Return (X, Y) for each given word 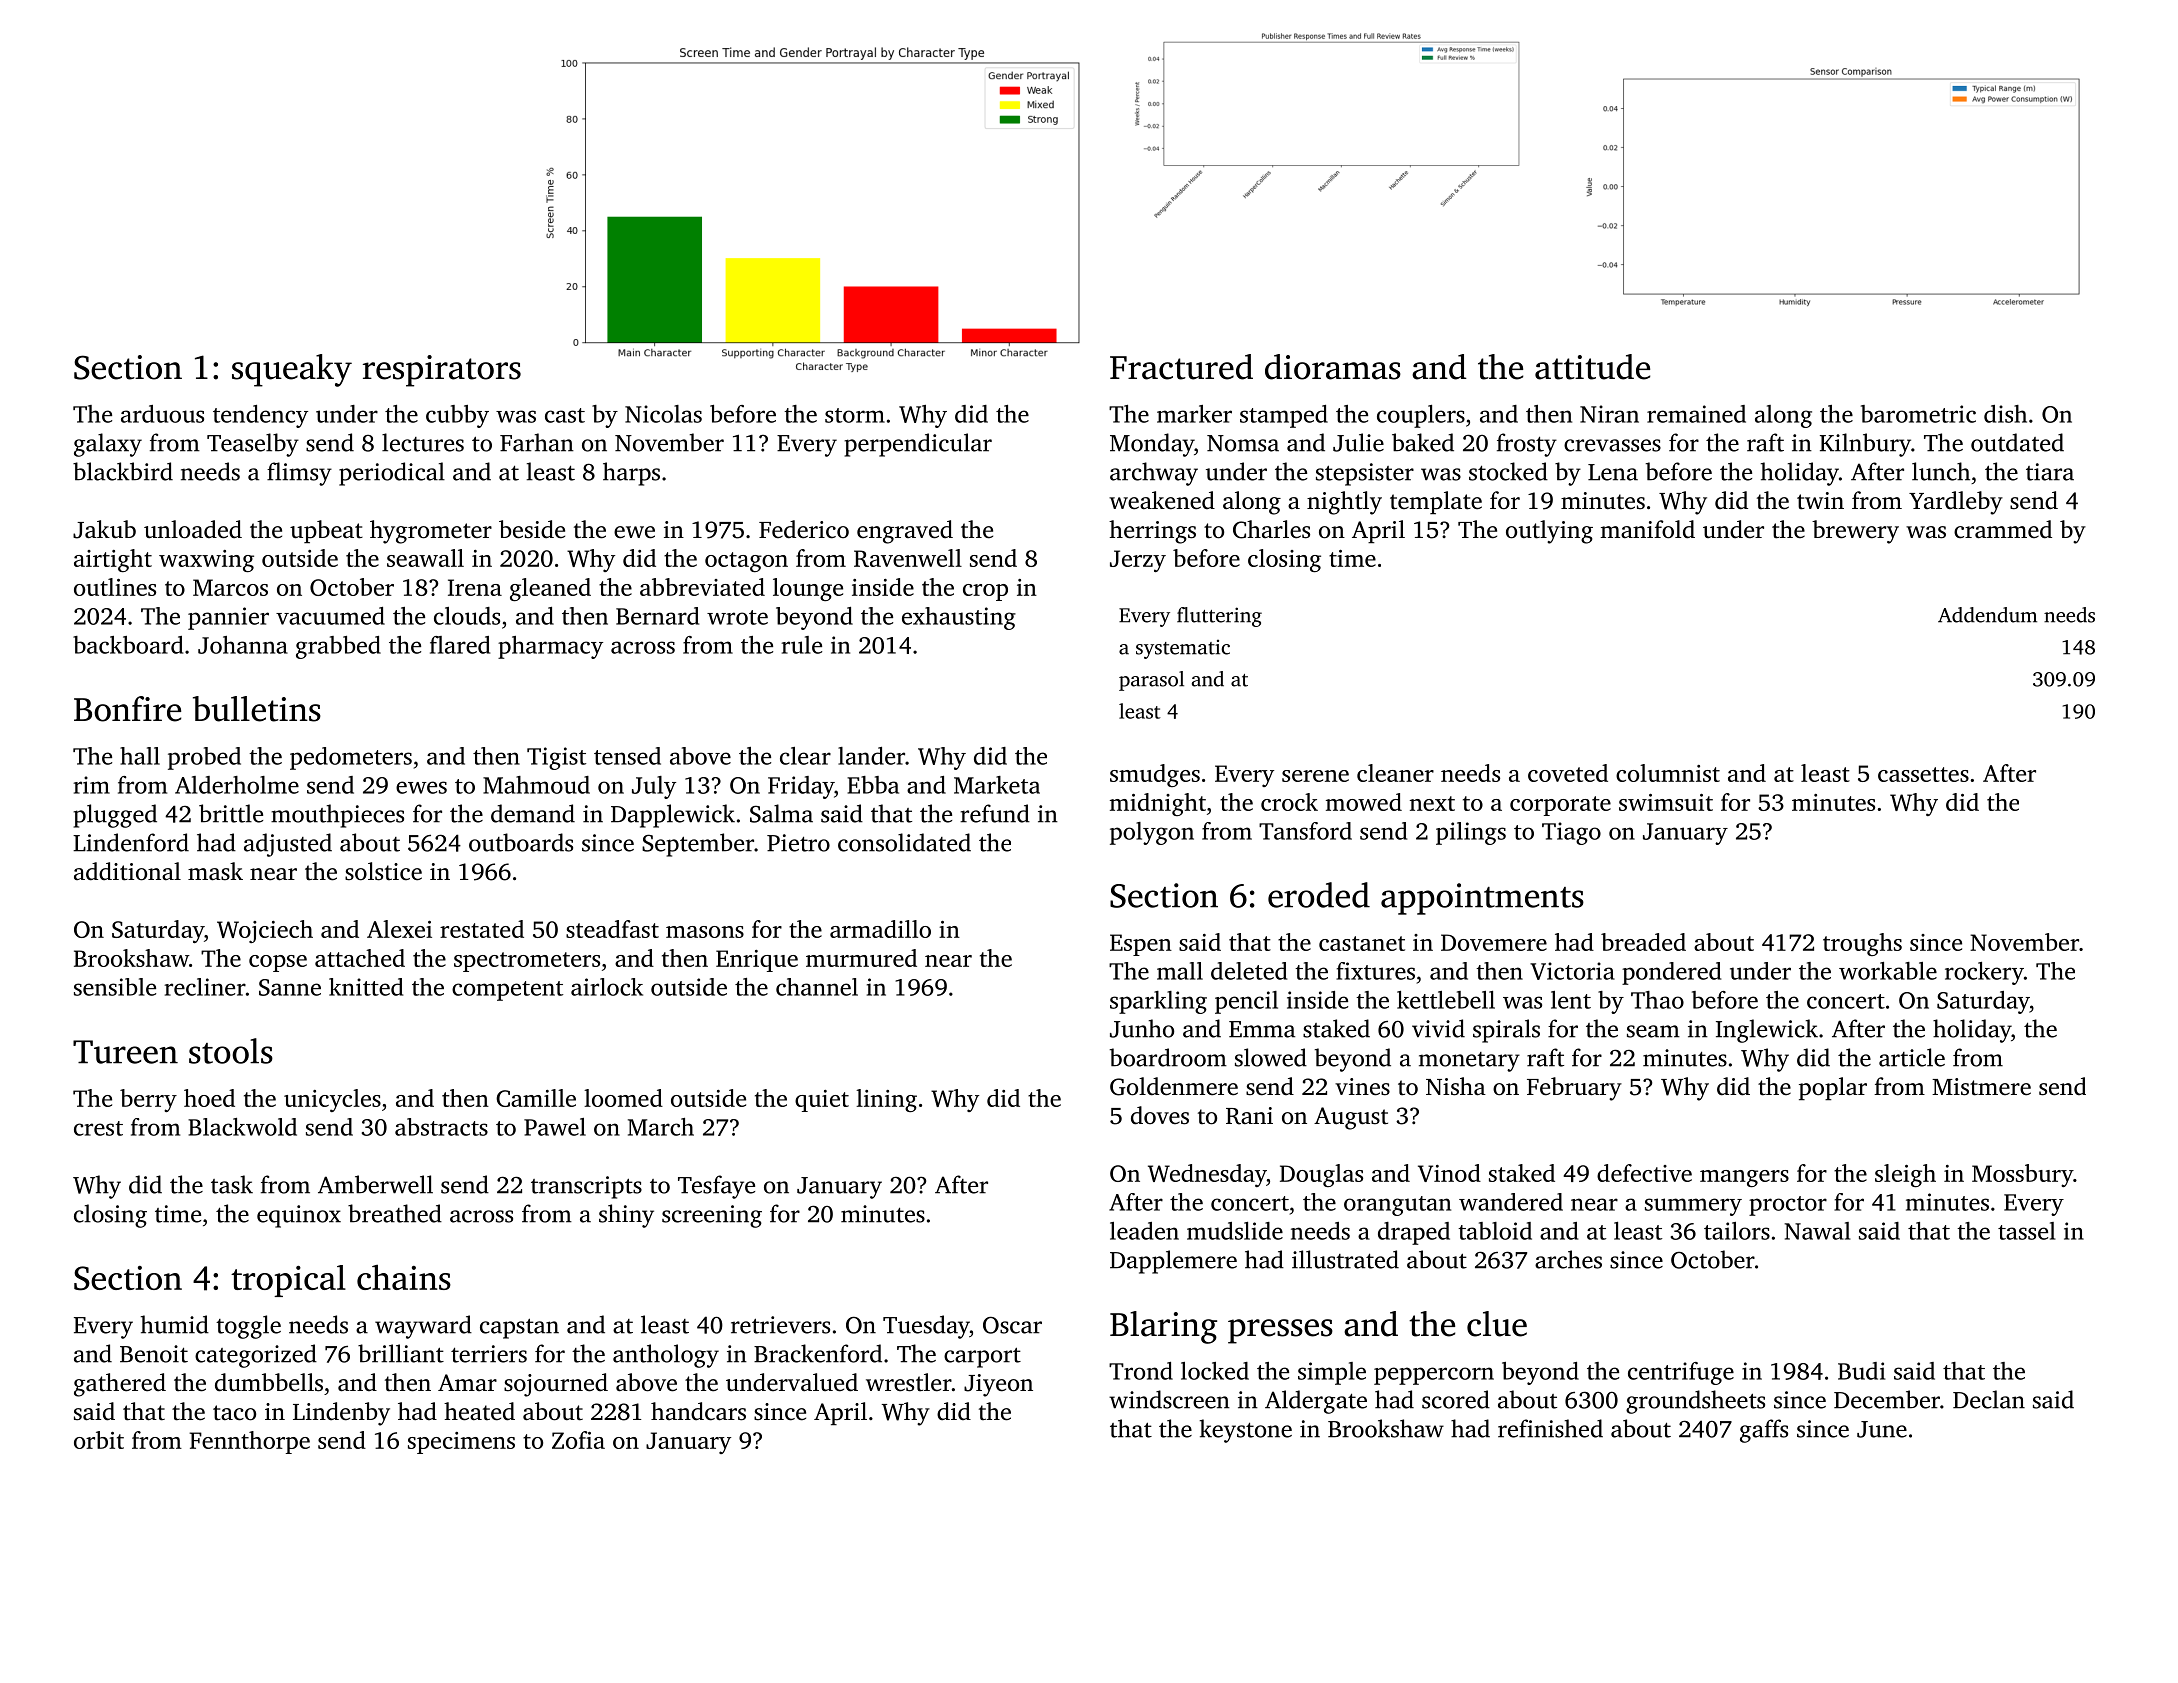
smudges (1155, 775)
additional (127, 871)
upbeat (326, 531)
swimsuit (1666, 802)
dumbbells (269, 1382)
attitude (1592, 367)
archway (1154, 474)
